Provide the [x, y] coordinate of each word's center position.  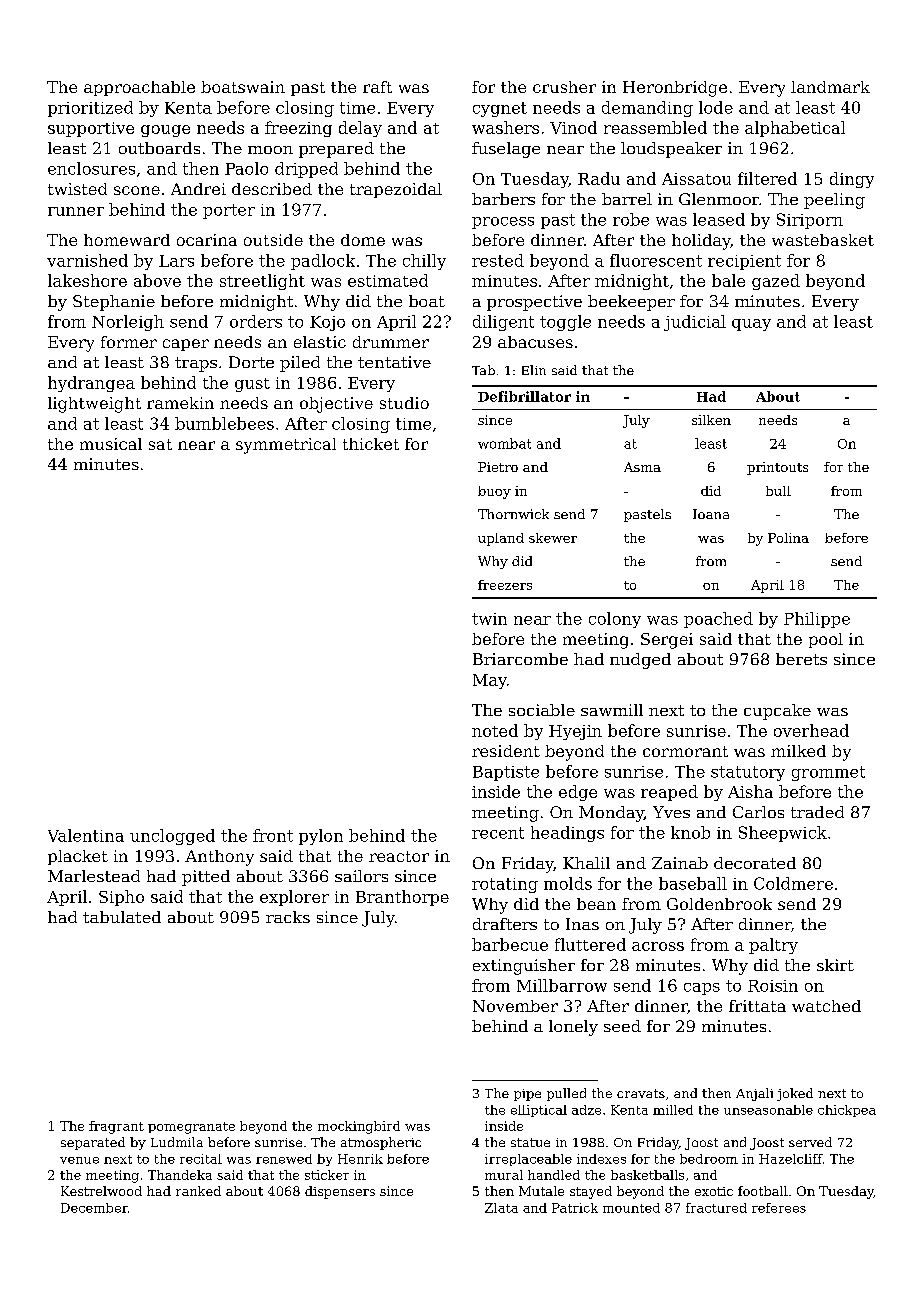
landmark [830, 87]
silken [711, 420]
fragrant [116, 1127]
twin [489, 619]
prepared [336, 150]
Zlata [501, 1208]
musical [111, 444]
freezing [298, 129]
